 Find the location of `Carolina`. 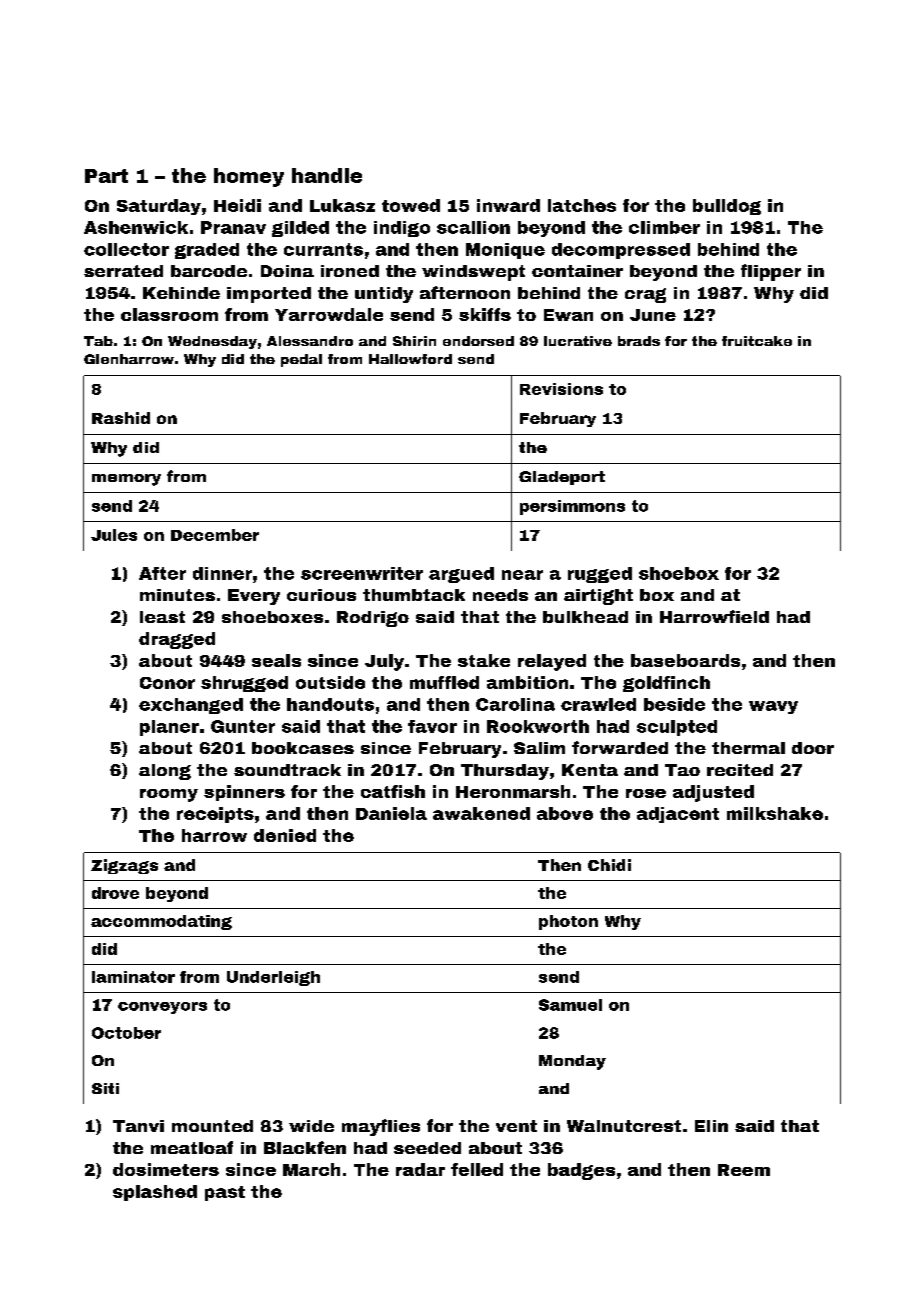

Carolina is located at coordinates (515, 704).
